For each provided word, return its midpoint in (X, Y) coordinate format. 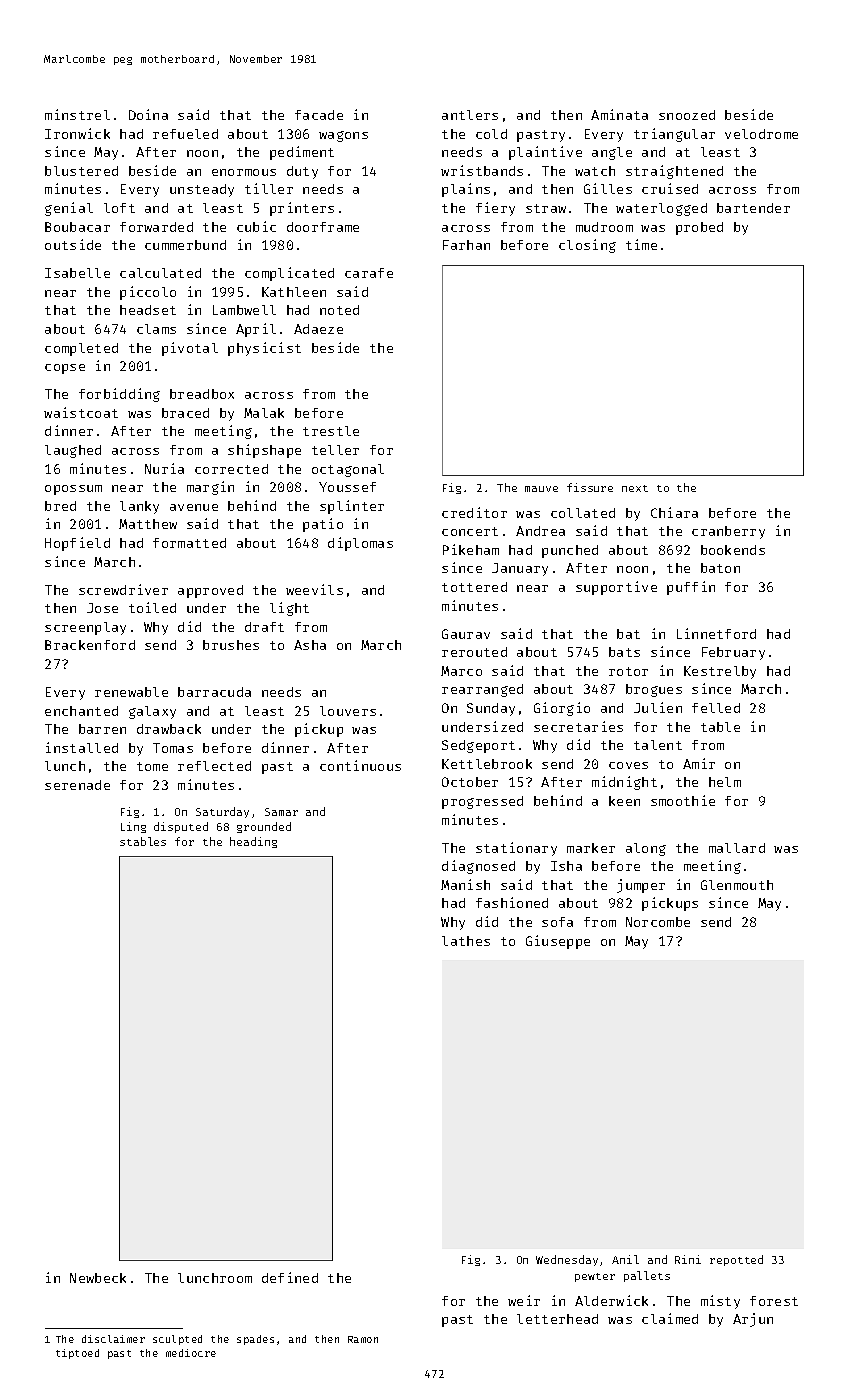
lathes (466, 941)
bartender (753, 208)
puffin (691, 588)
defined (290, 1277)
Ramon (363, 1339)
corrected (231, 469)
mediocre (191, 1353)
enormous (244, 172)
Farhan (466, 245)
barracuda (214, 692)
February (733, 653)
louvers (348, 711)
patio (323, 525)
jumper (641, 886)
